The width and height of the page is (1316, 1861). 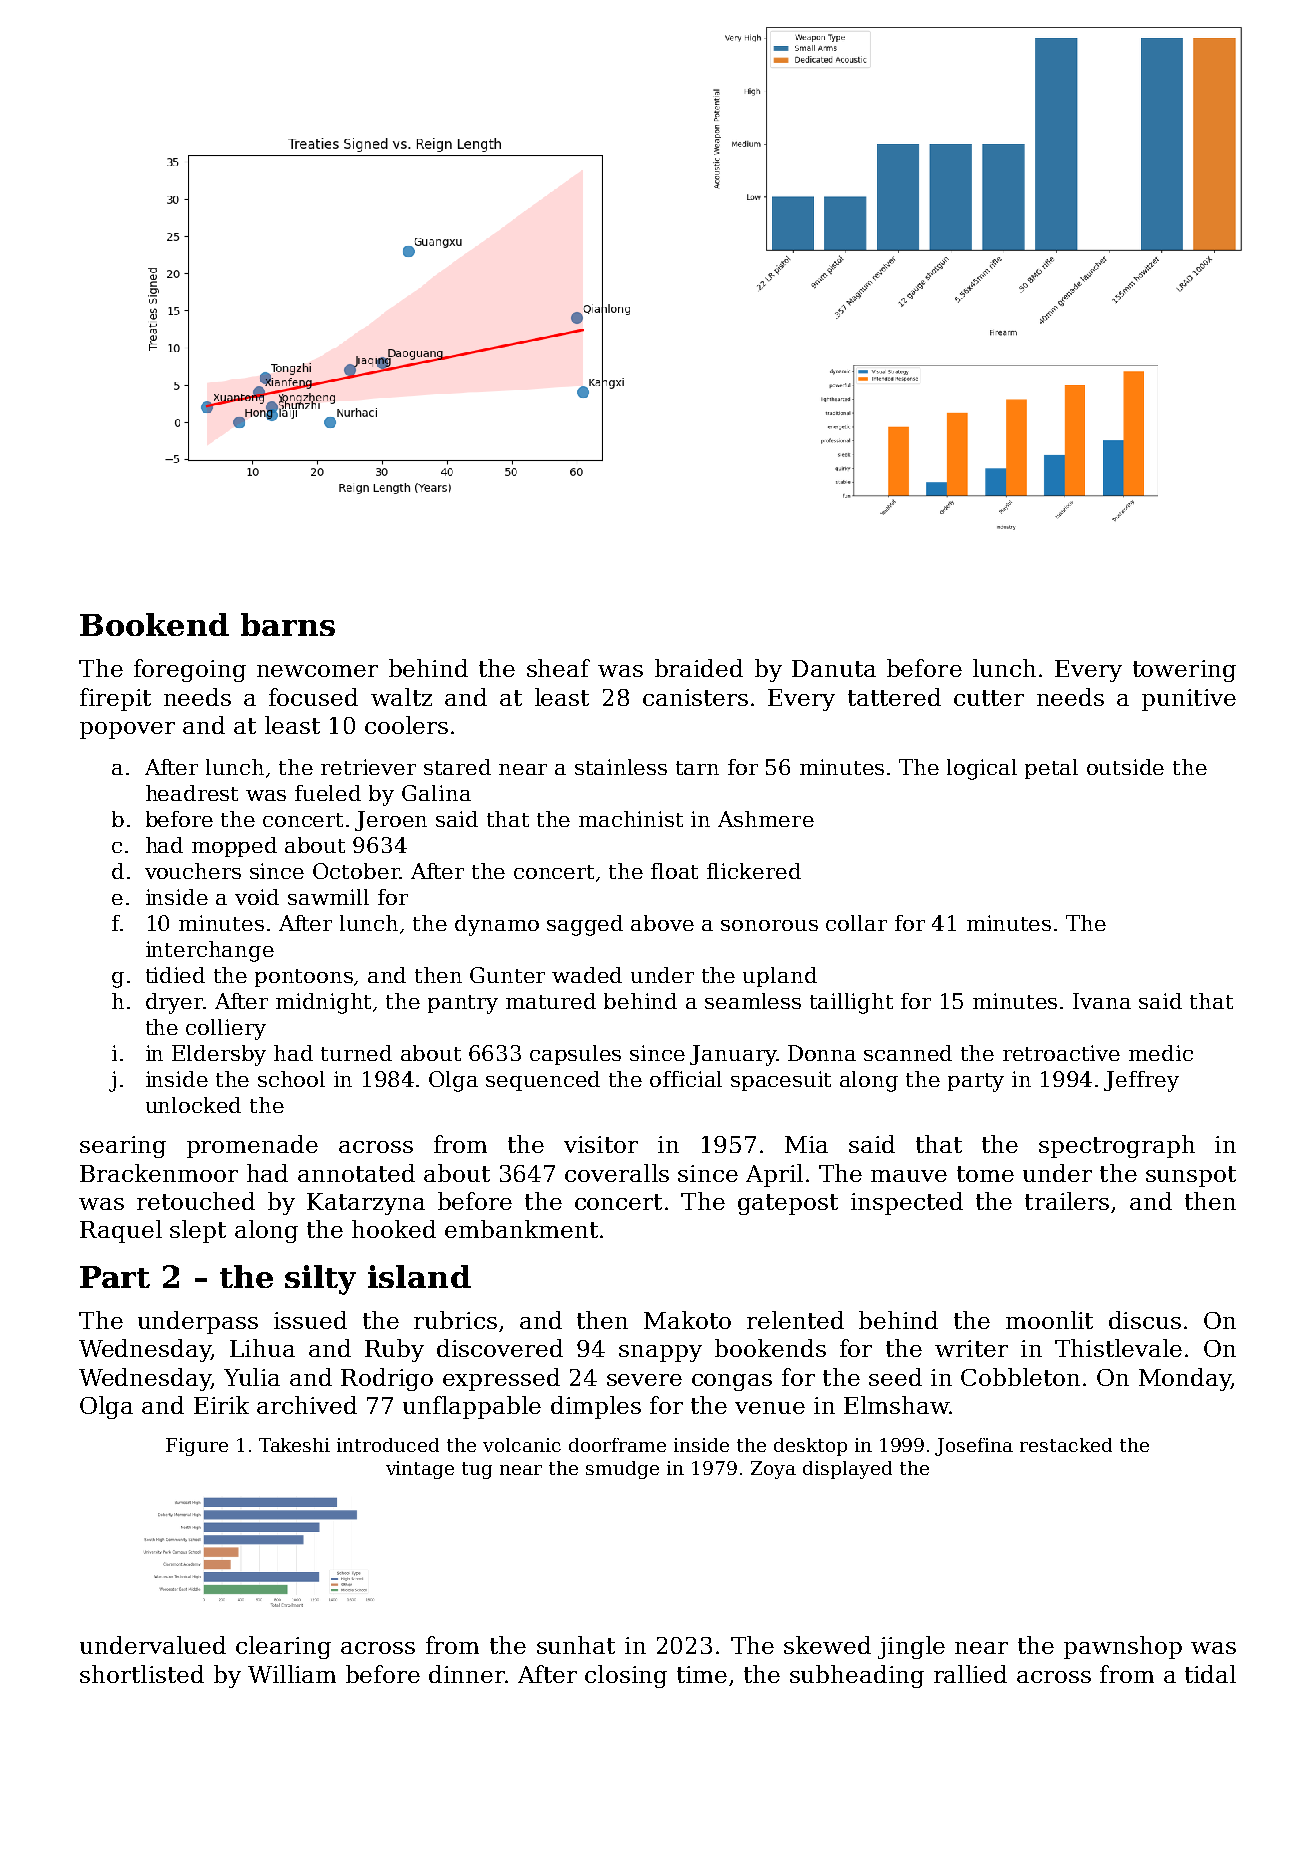 I want to click on braided, so click(x=699, y=668).
